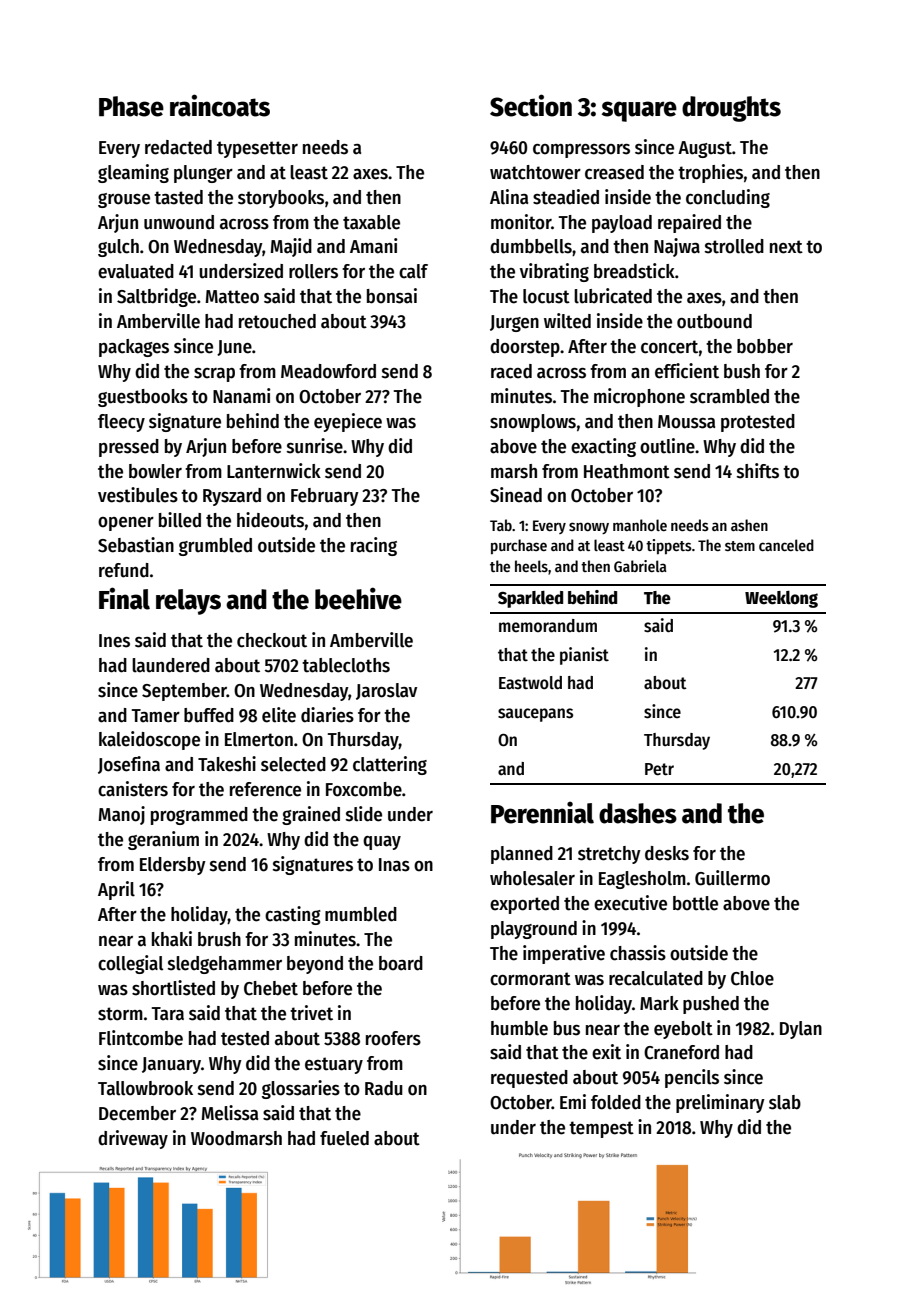 The width and height of the screenshot is (924, 1311). Describe the element at coordinates (382, 843) in the screenshot. I see `quay` at that location.
